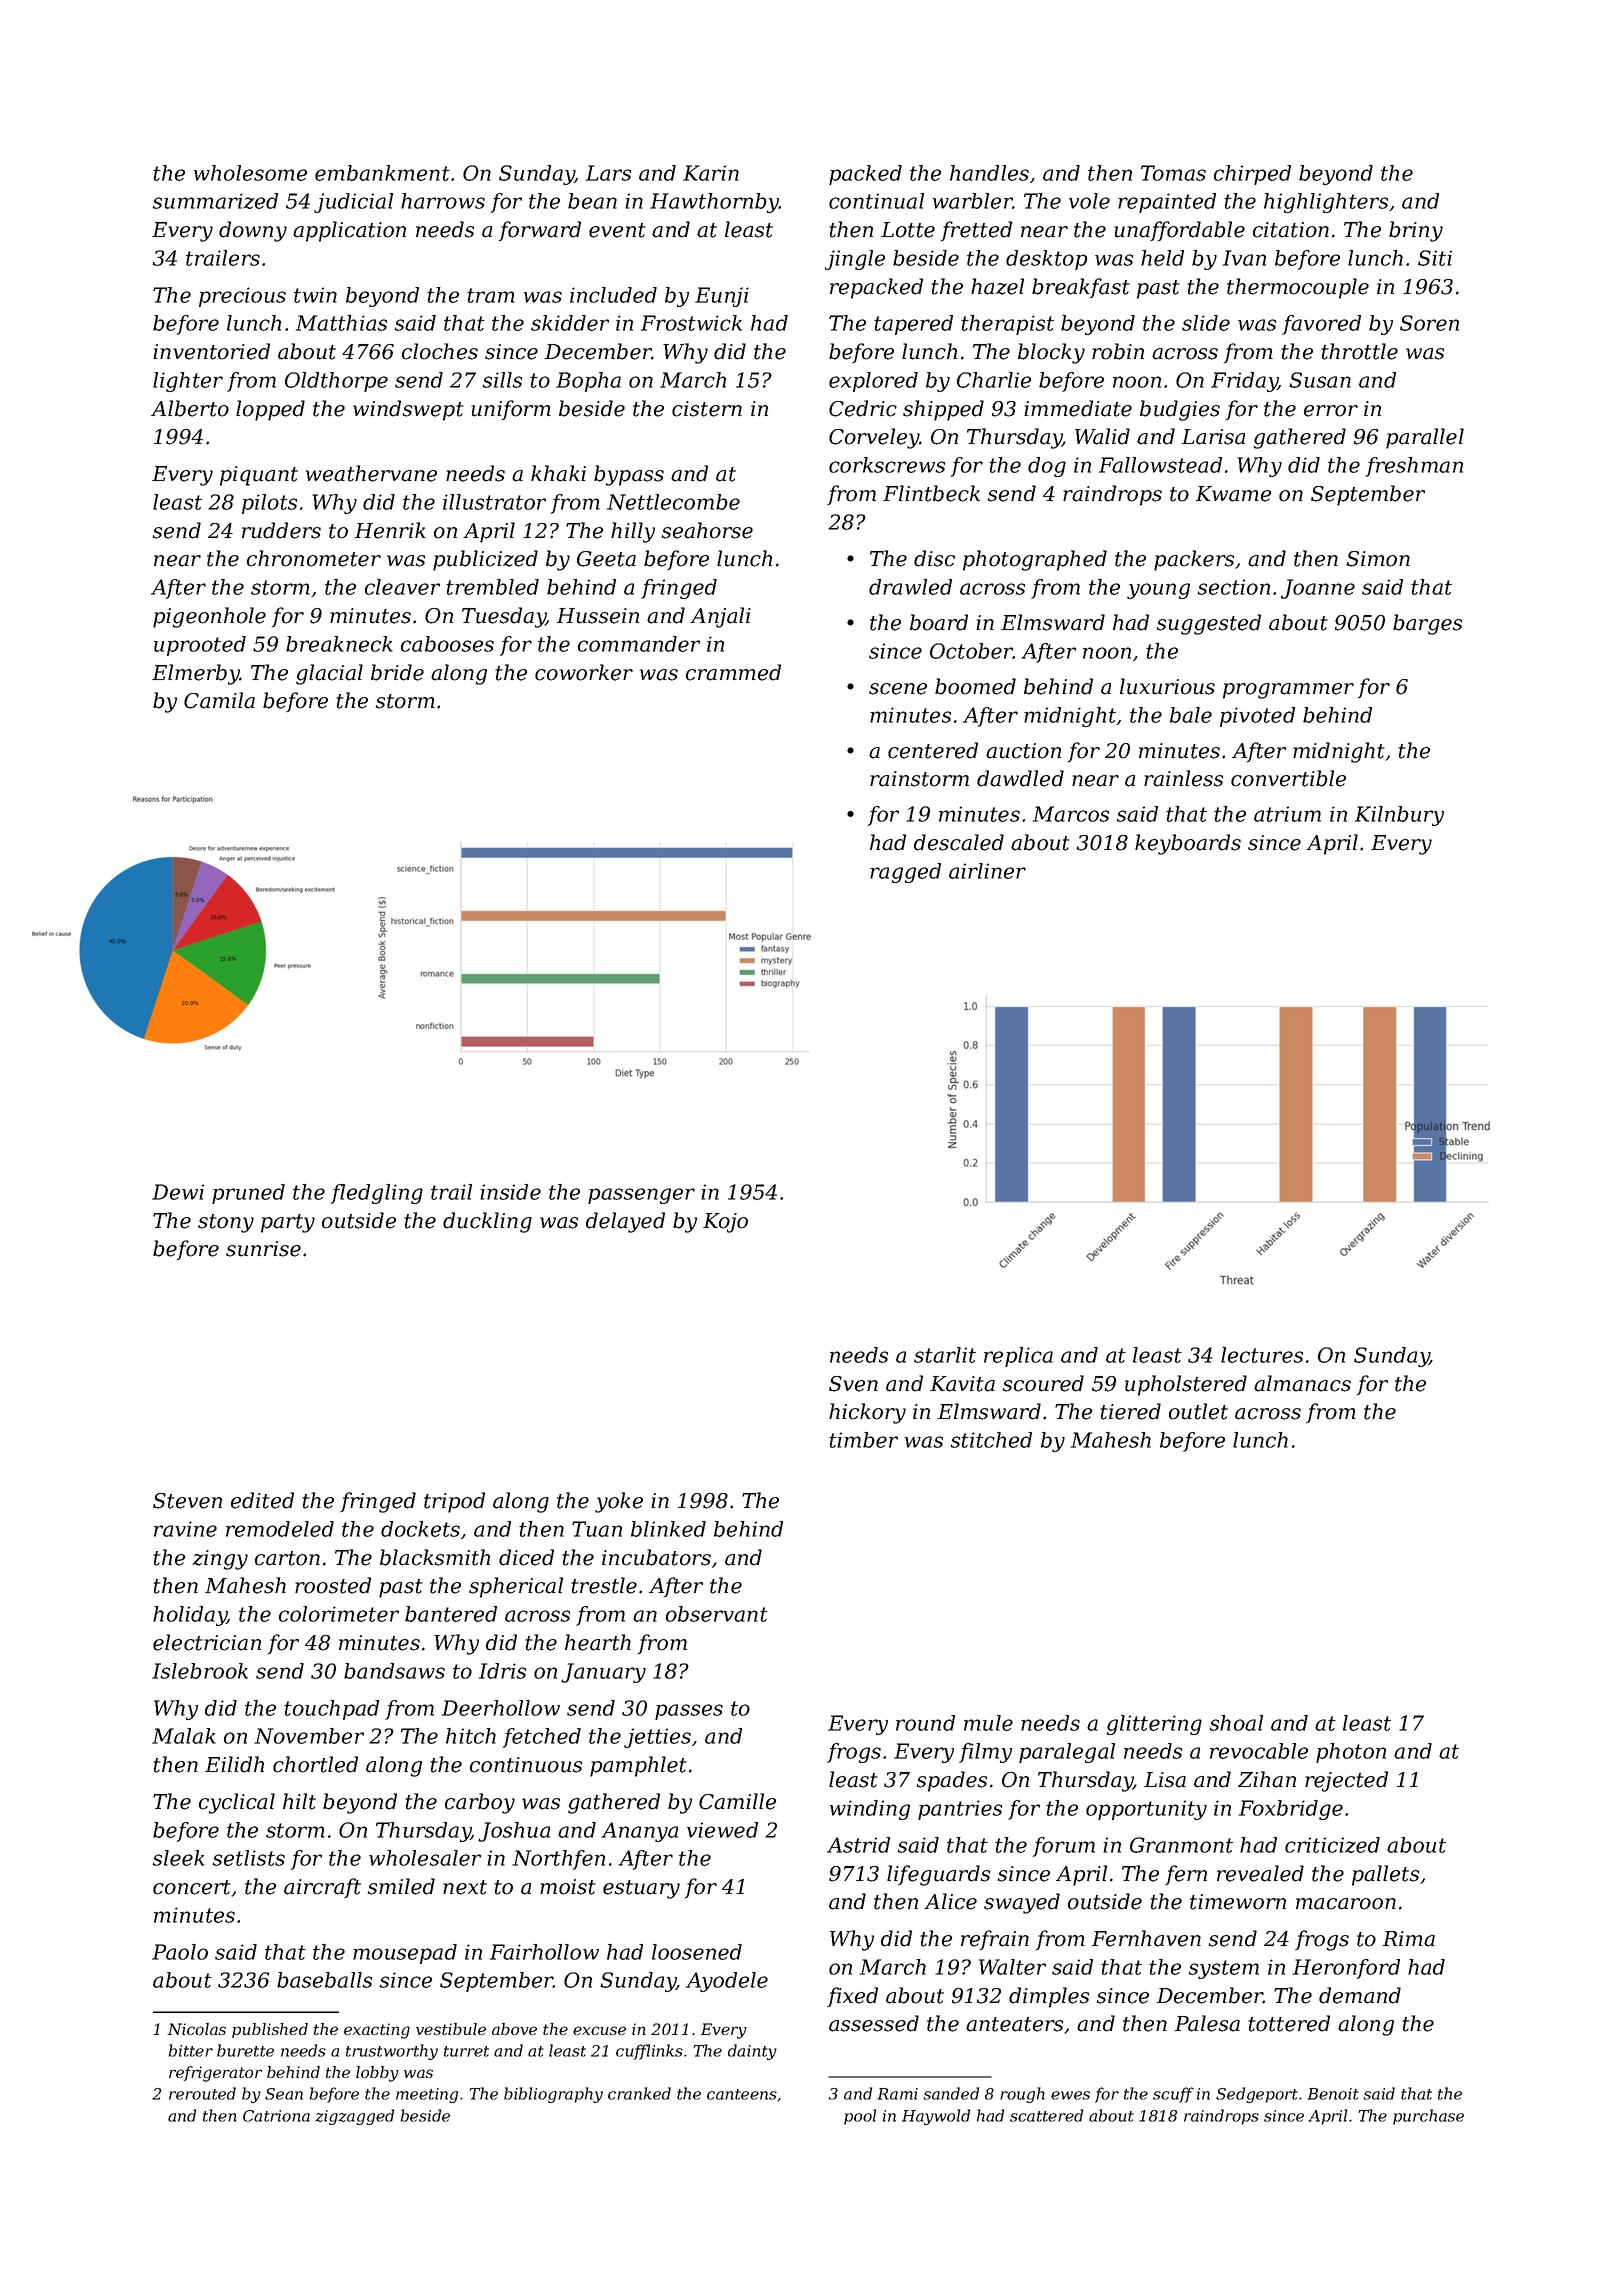 The height and width of the screenshot is (2292, 1620). Describe the element at coordinates (1018, 1357) in the screenshot. I see `replica` at that location.
